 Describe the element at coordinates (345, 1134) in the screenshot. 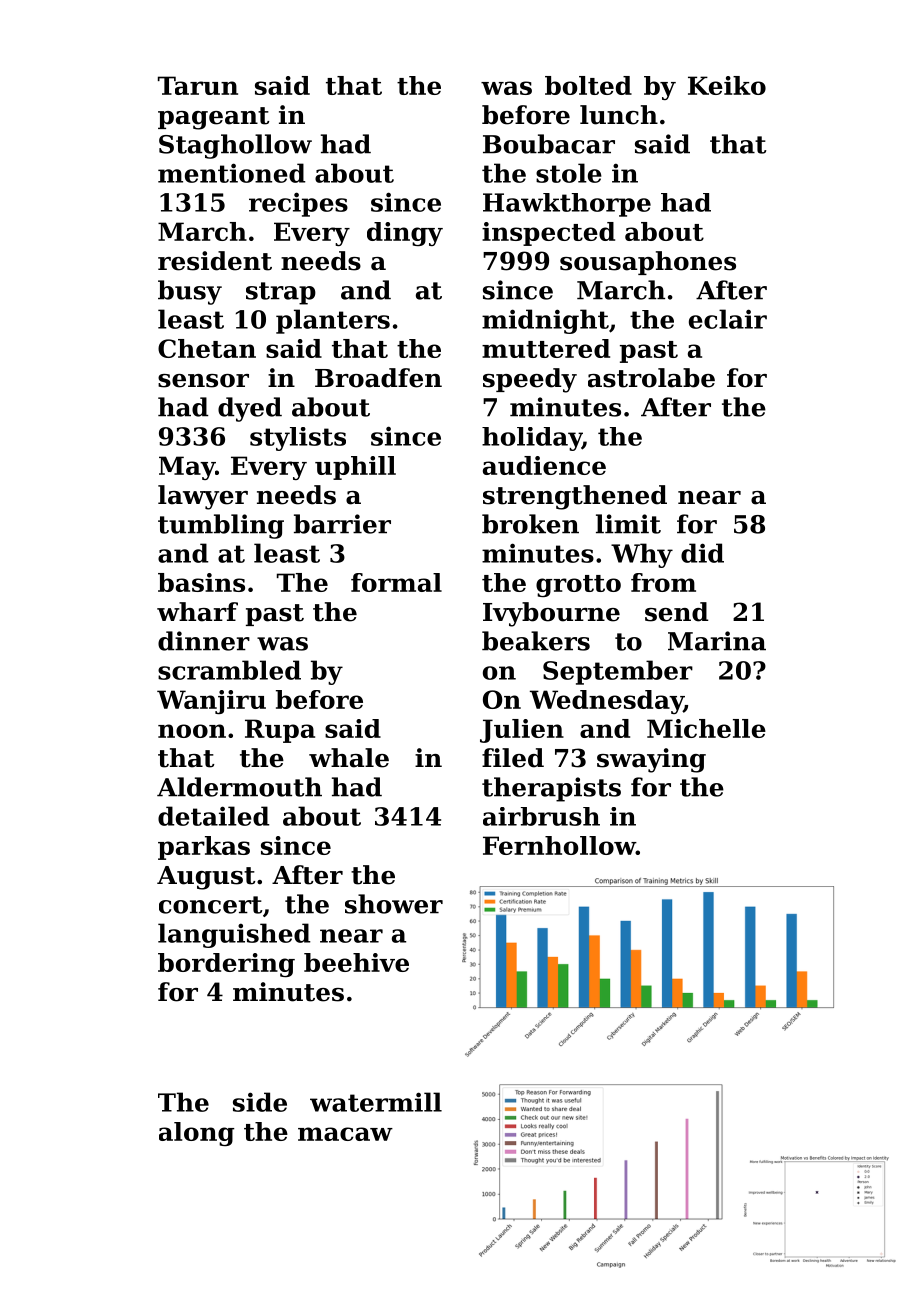

I see `macaw` at that location.
